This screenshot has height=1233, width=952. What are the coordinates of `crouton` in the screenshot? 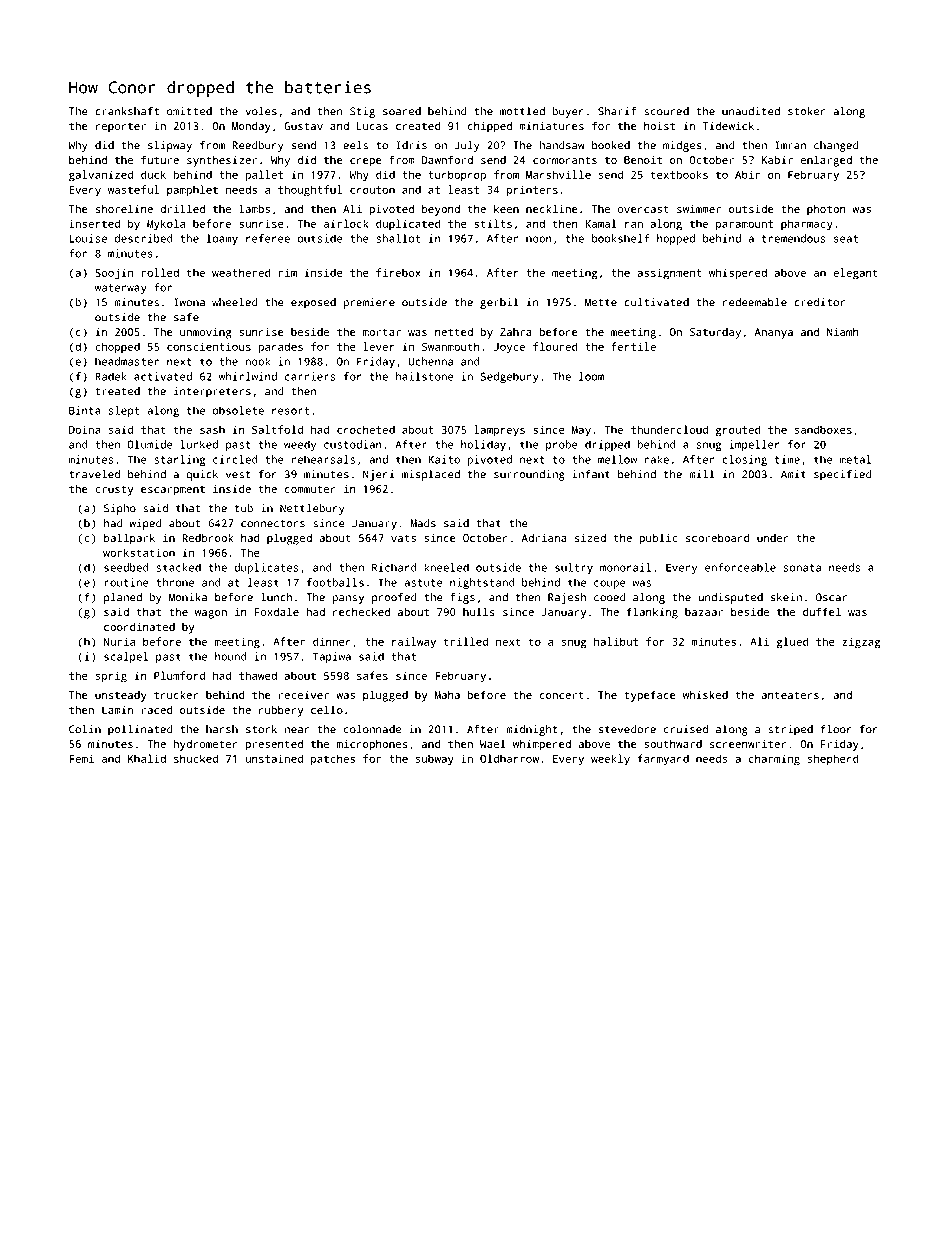 It's located at (372, 190).
